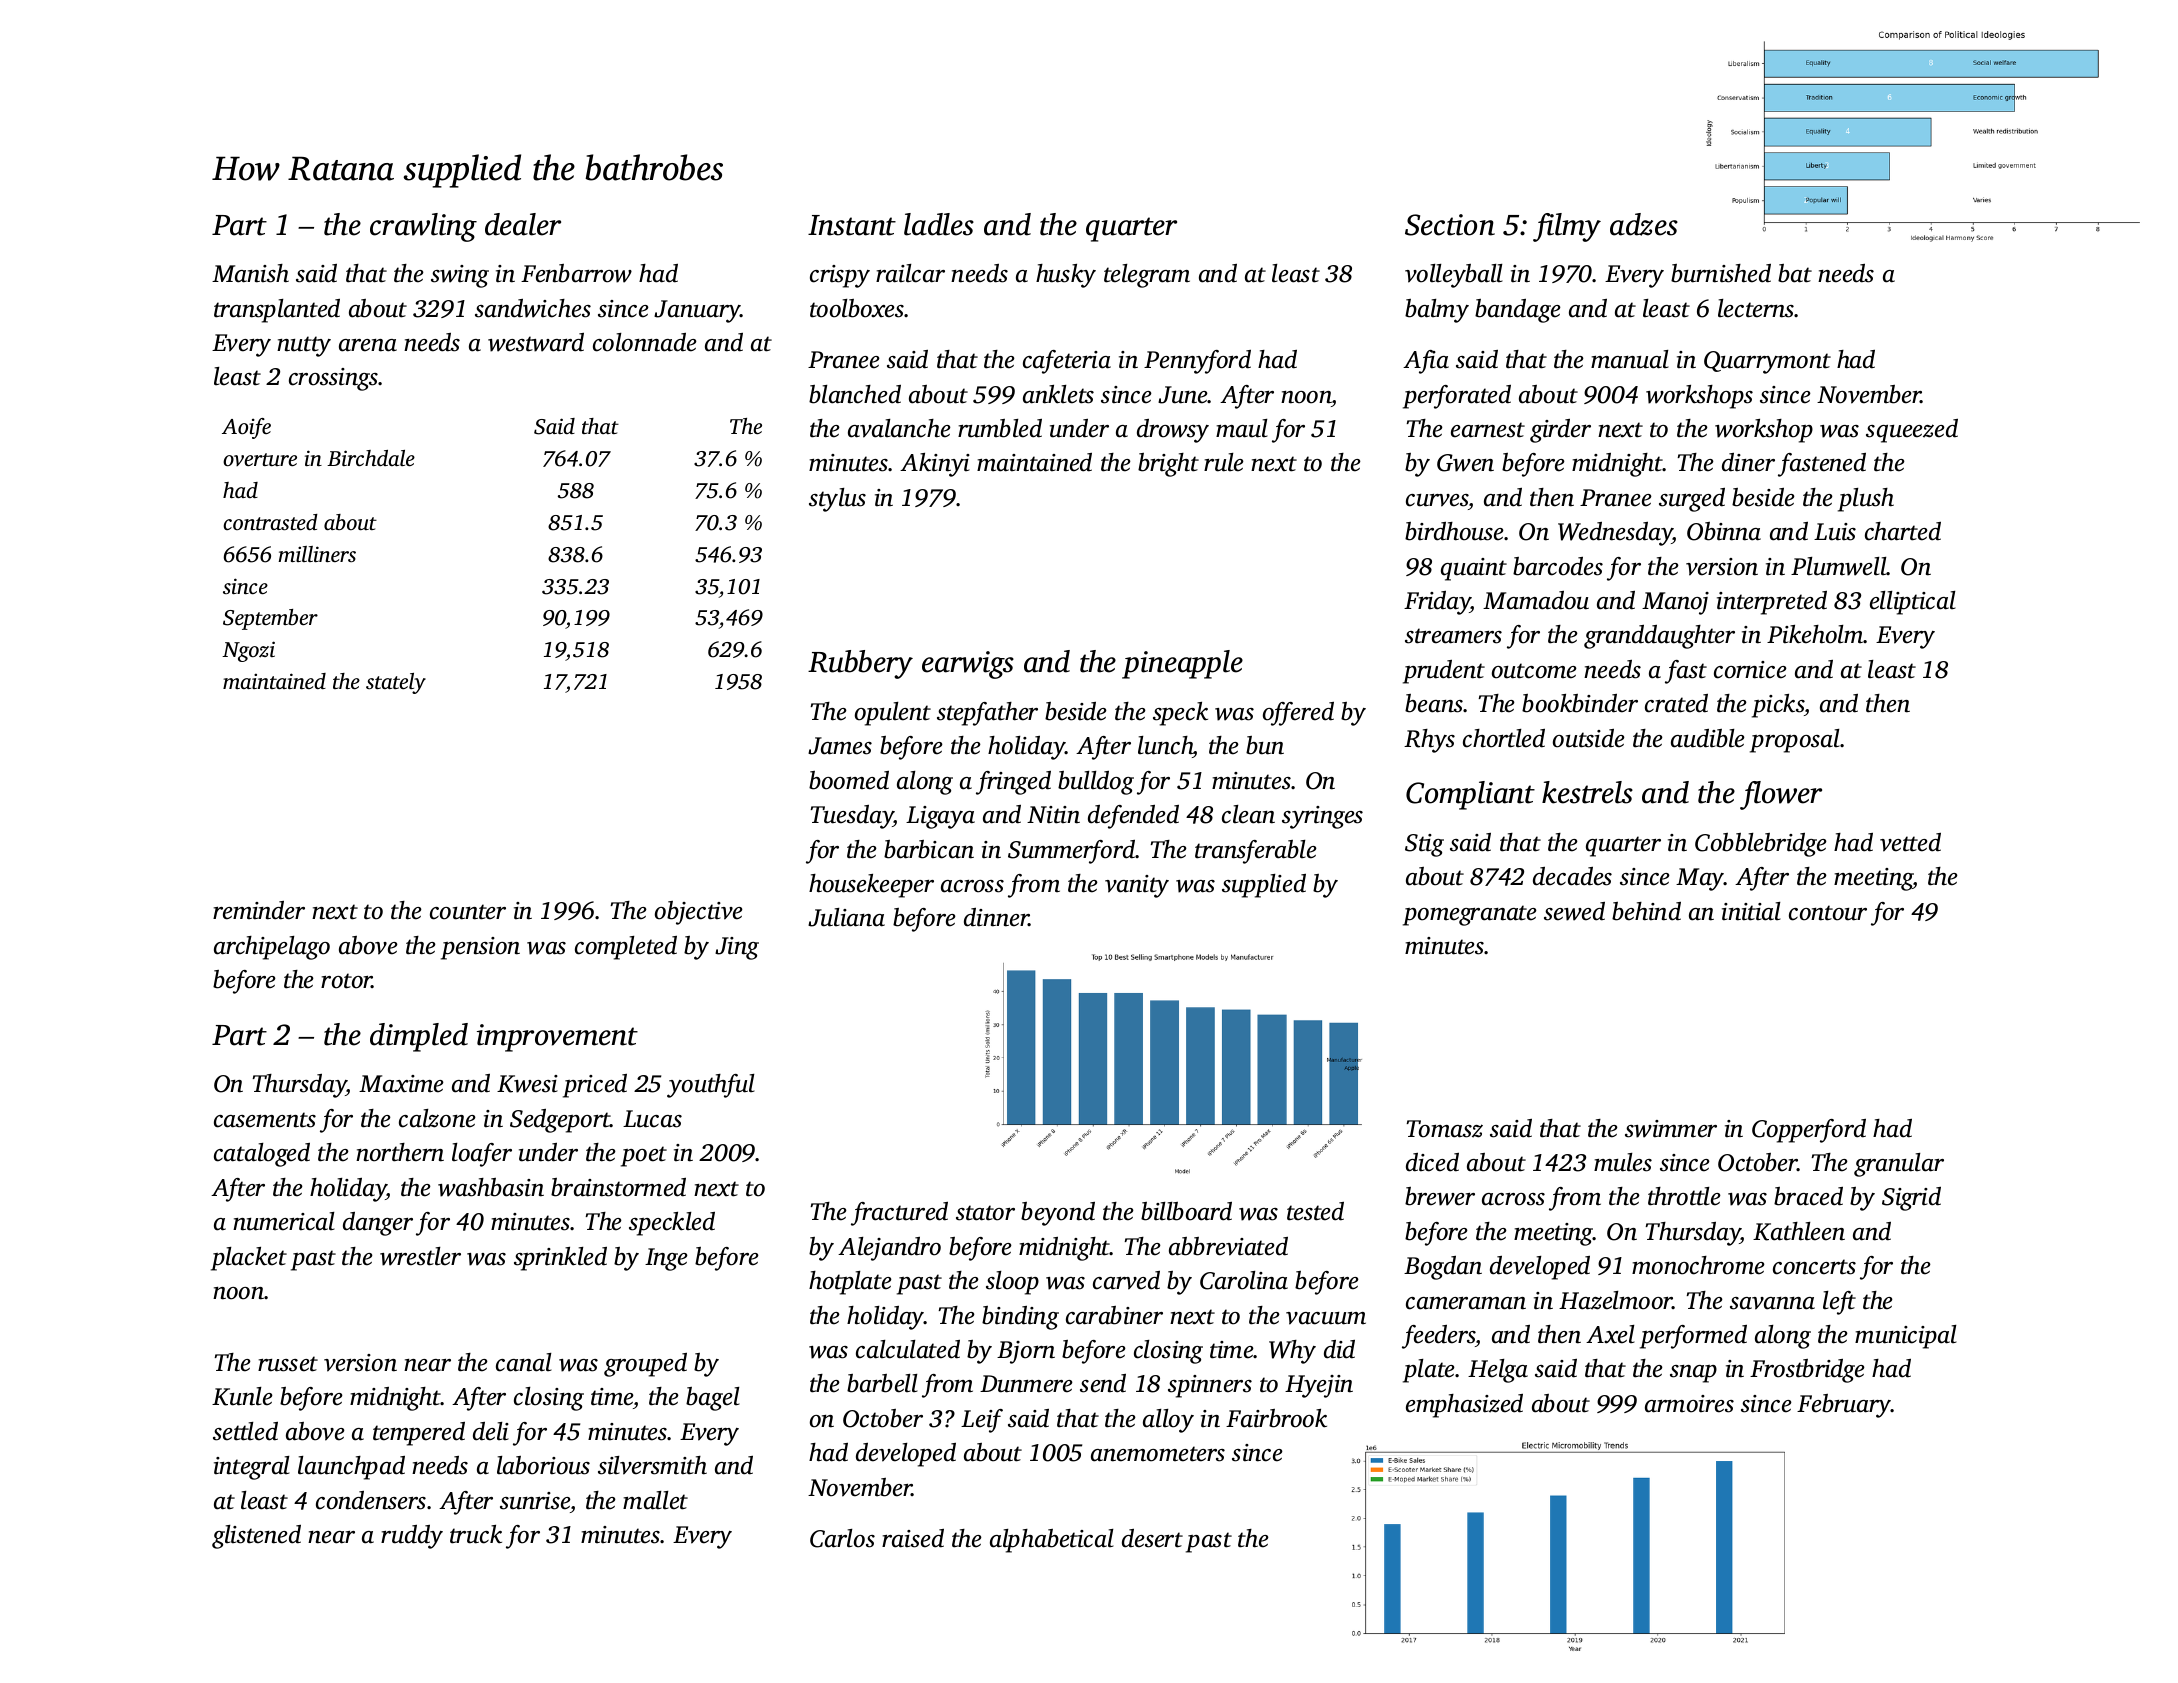  I want to click on Section, so click(1450, 225).
